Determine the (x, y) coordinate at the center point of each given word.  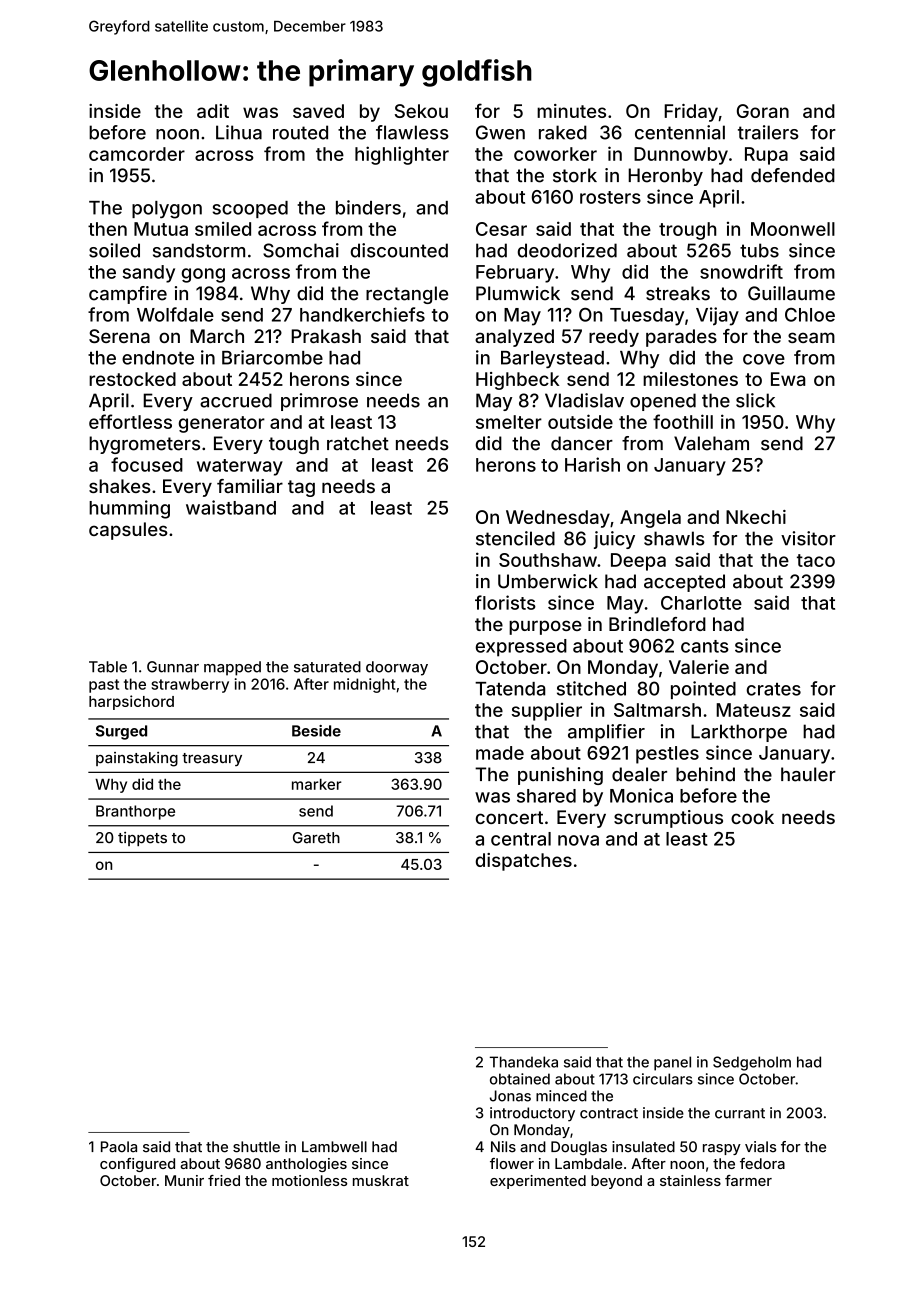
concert (509, 817)
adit (213, 111)
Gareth (316, 838)
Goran (763, 111)
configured (137, 1165)
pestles (667, 755)
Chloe (810, 315)
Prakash (326, 336)
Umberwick (548, 581)
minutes (571, 111)
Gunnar (173, 667)
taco (816, 560)
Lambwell (334, 1147)
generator (222, 424)
